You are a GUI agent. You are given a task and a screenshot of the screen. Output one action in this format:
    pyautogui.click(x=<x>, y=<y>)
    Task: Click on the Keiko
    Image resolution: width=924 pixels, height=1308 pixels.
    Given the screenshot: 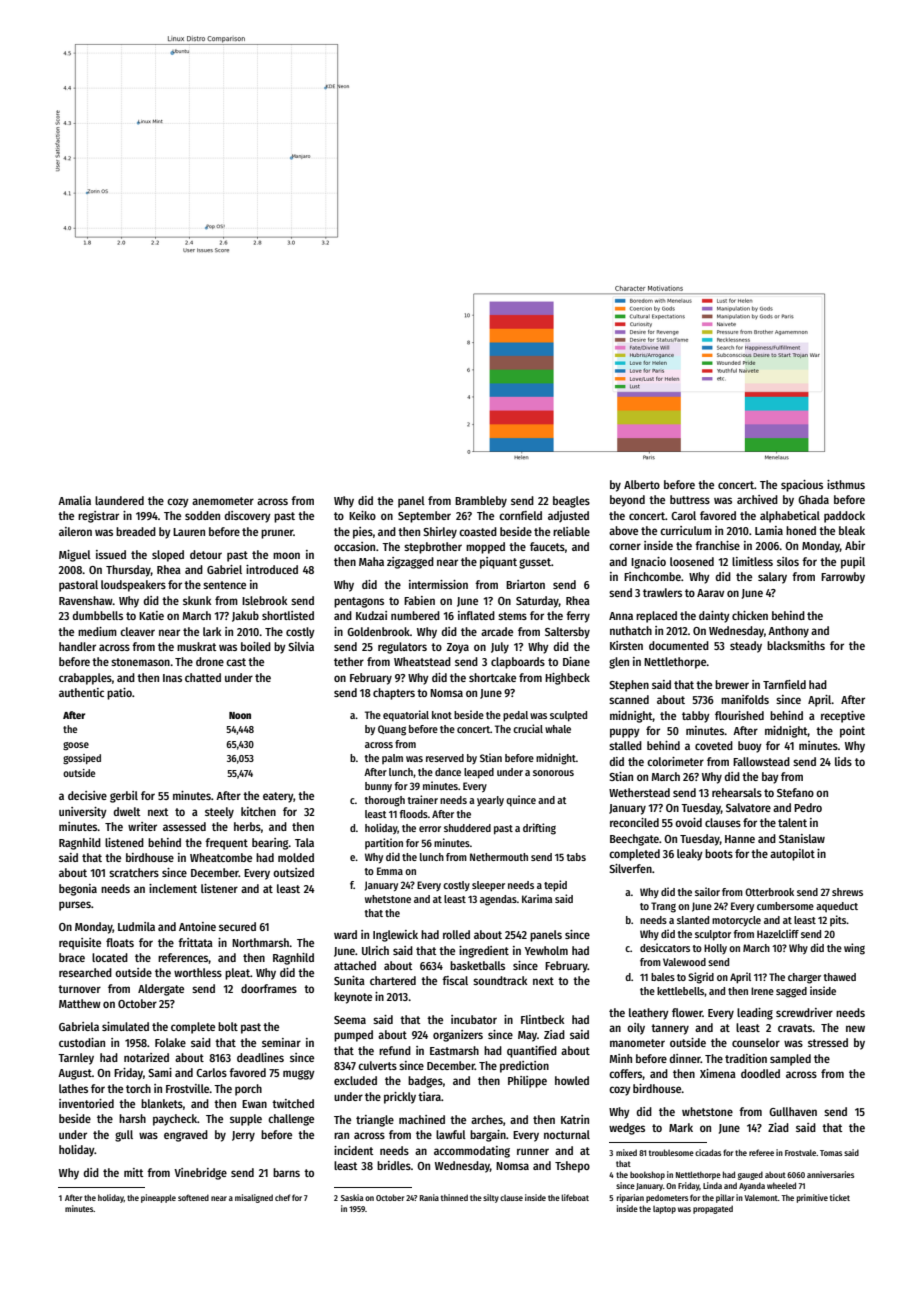 What is the action you would take?
    pyautogui.click(x=362, y=515)
